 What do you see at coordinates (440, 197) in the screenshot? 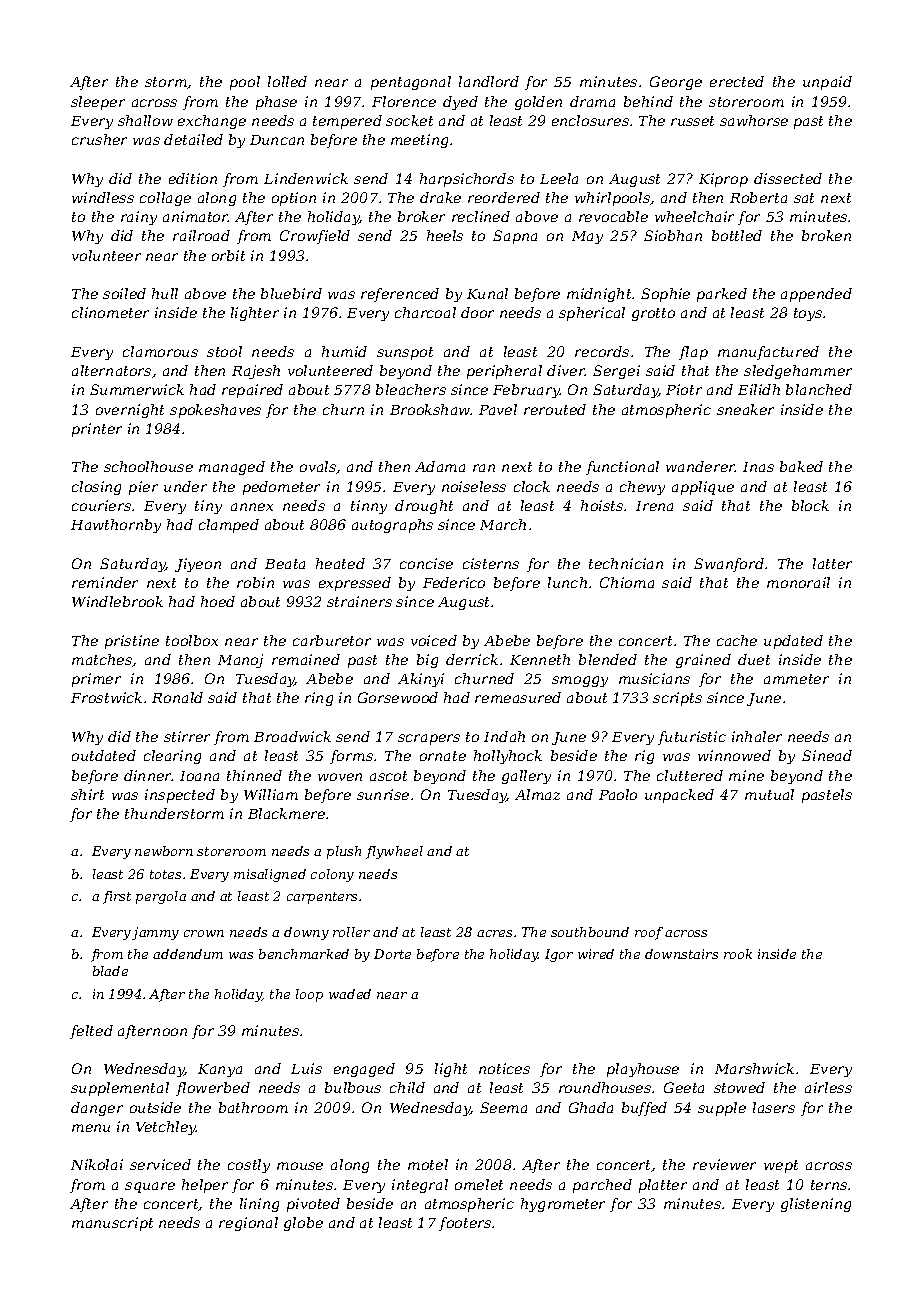
I see `drake` at bounding box center [440, 197].
